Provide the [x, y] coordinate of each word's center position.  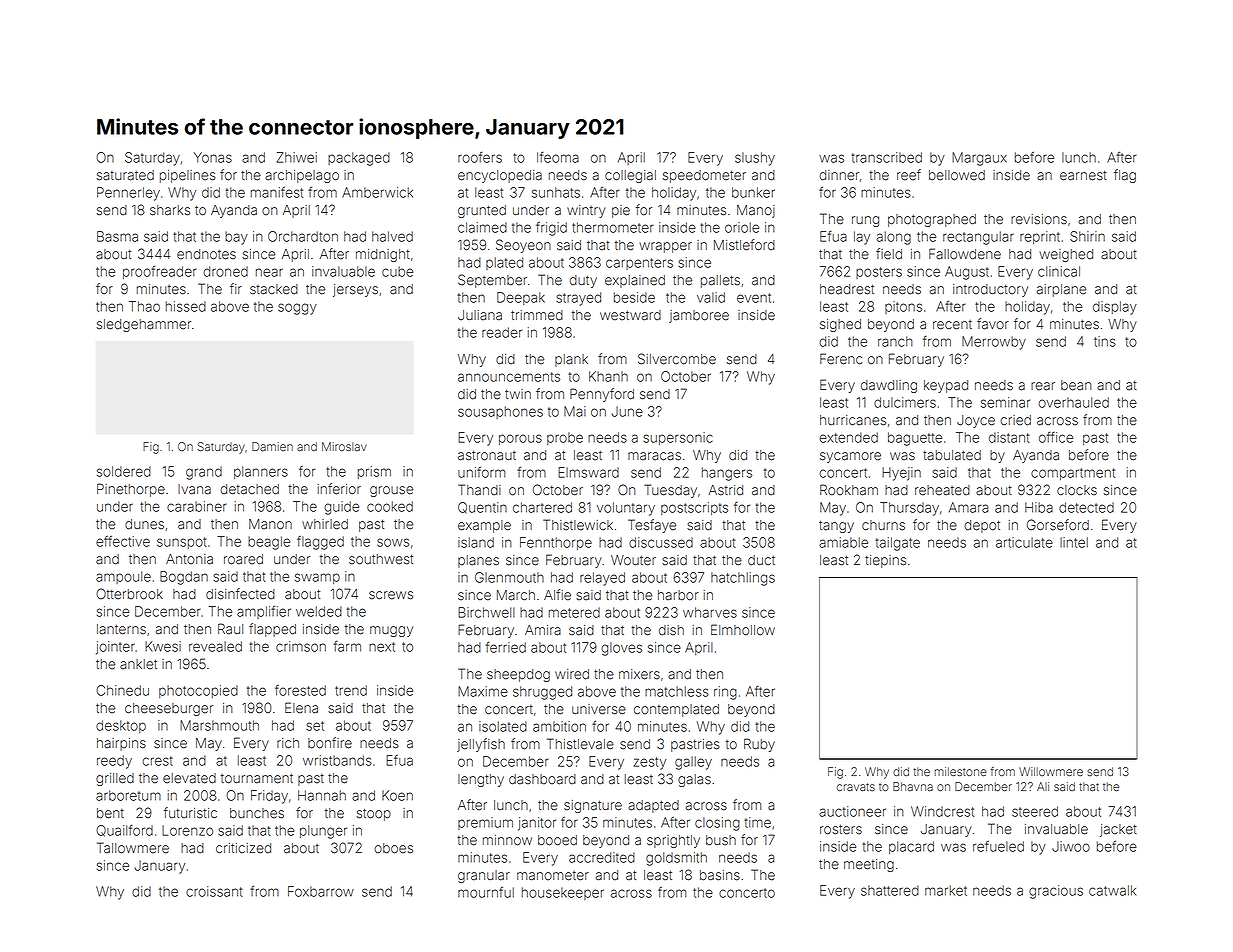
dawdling [889, 386]
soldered [124, 471]
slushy [755, 159]
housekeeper [563, 893]
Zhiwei [297, 157]
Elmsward [588, 472]
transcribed [887, 157]
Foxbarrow [321, 891]
